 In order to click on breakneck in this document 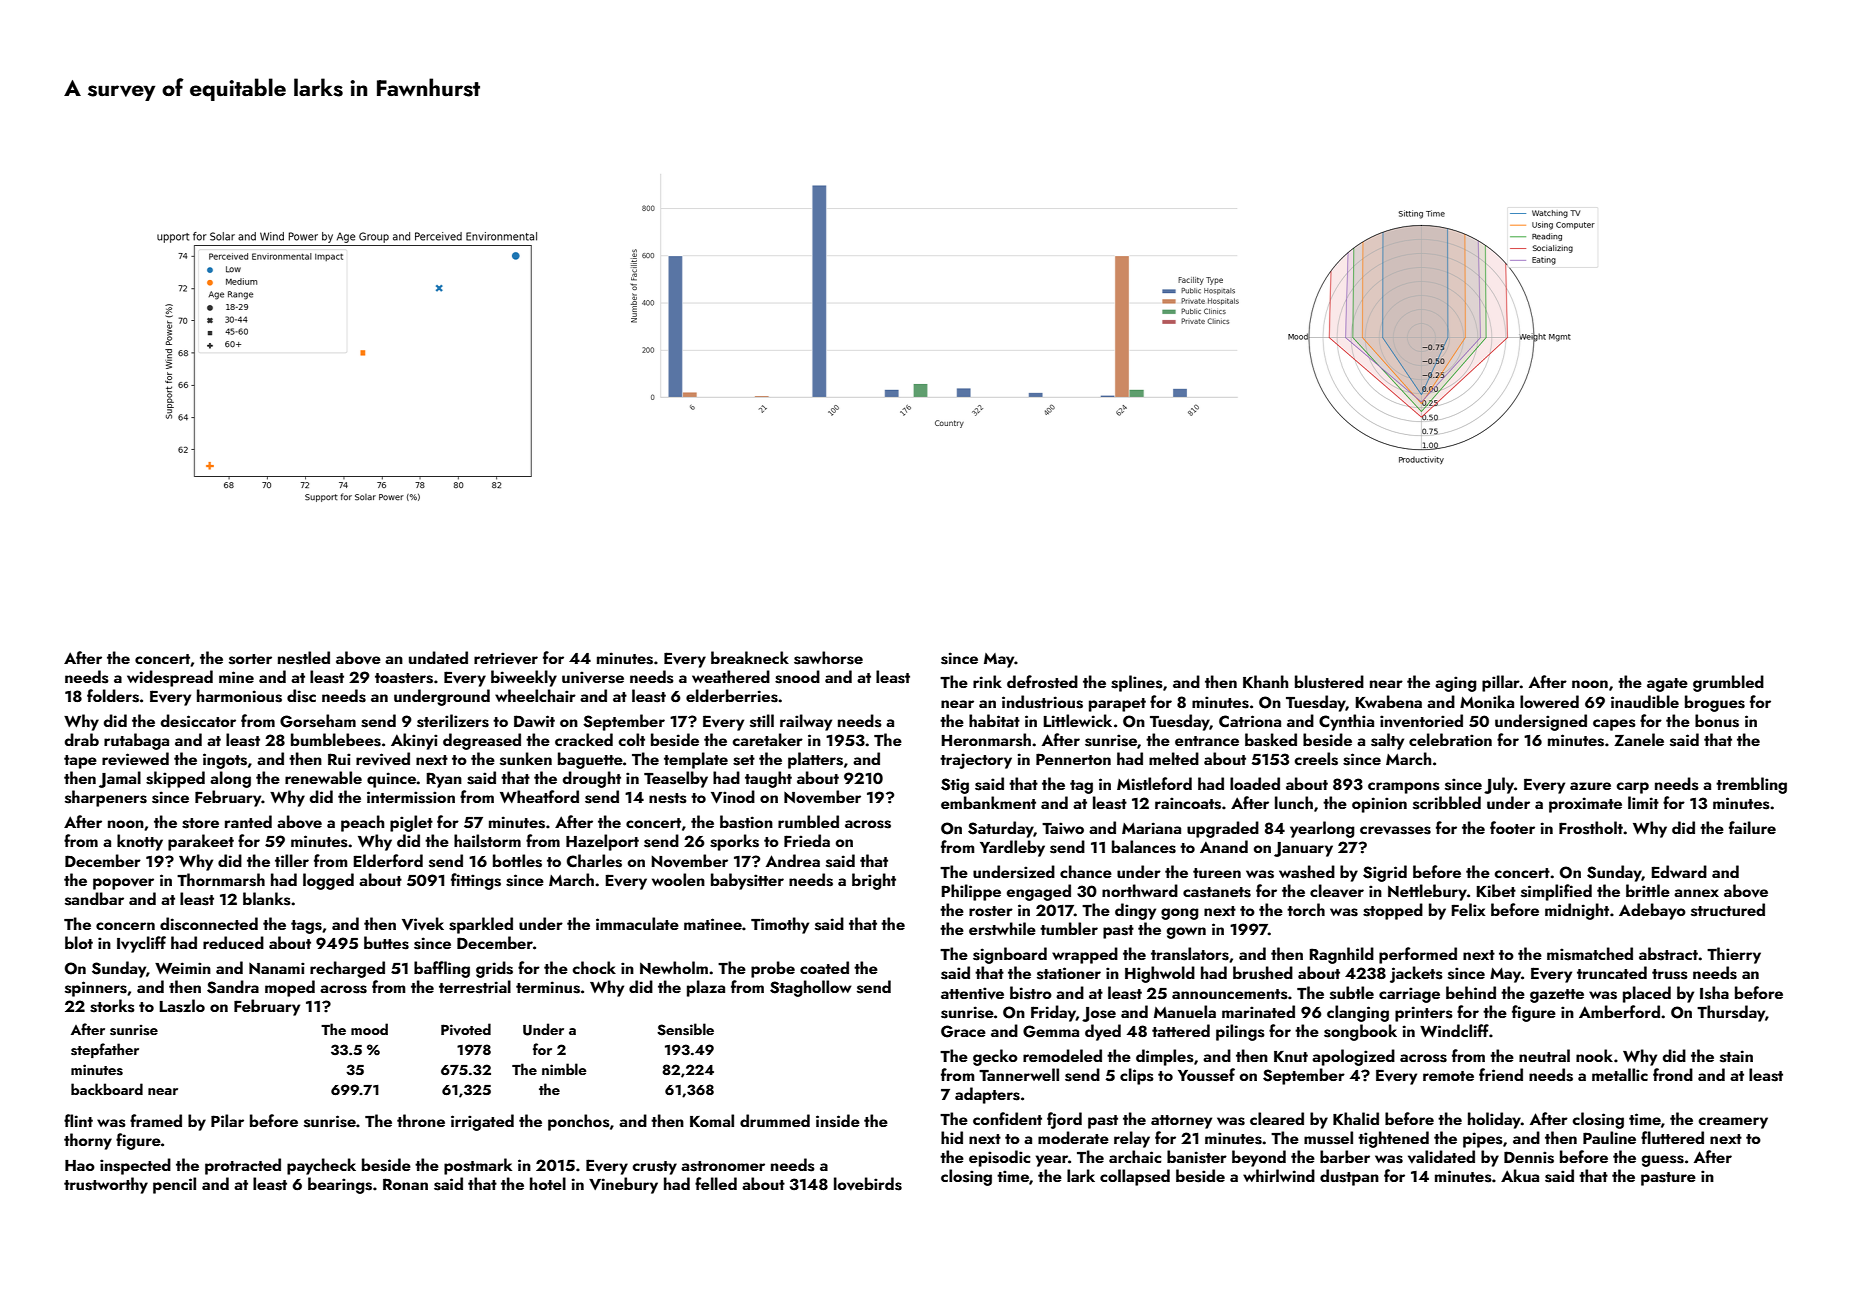, I will do `click(750, 657)`.
